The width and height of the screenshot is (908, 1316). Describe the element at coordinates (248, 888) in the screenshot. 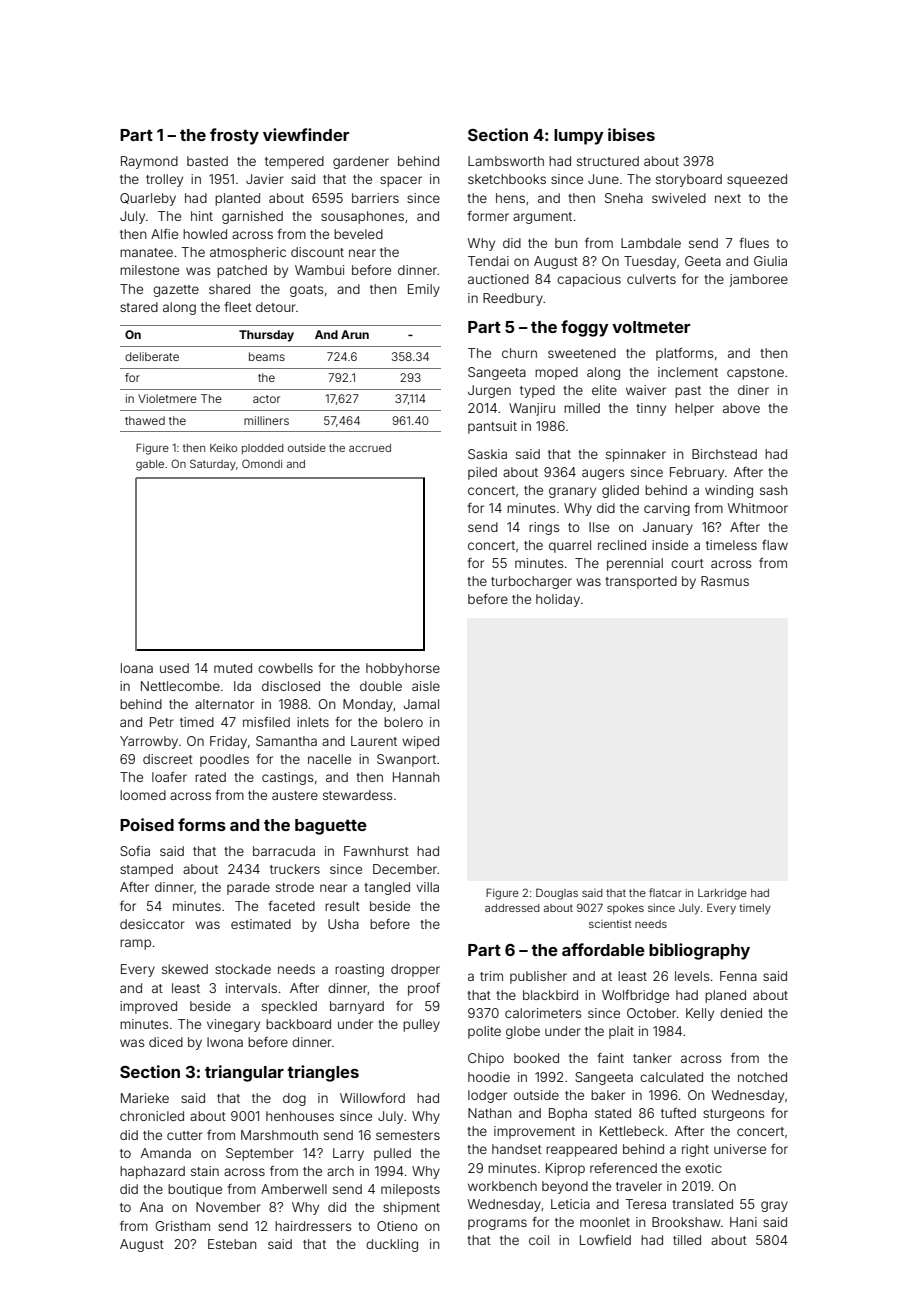

I see `parade` at that location.
